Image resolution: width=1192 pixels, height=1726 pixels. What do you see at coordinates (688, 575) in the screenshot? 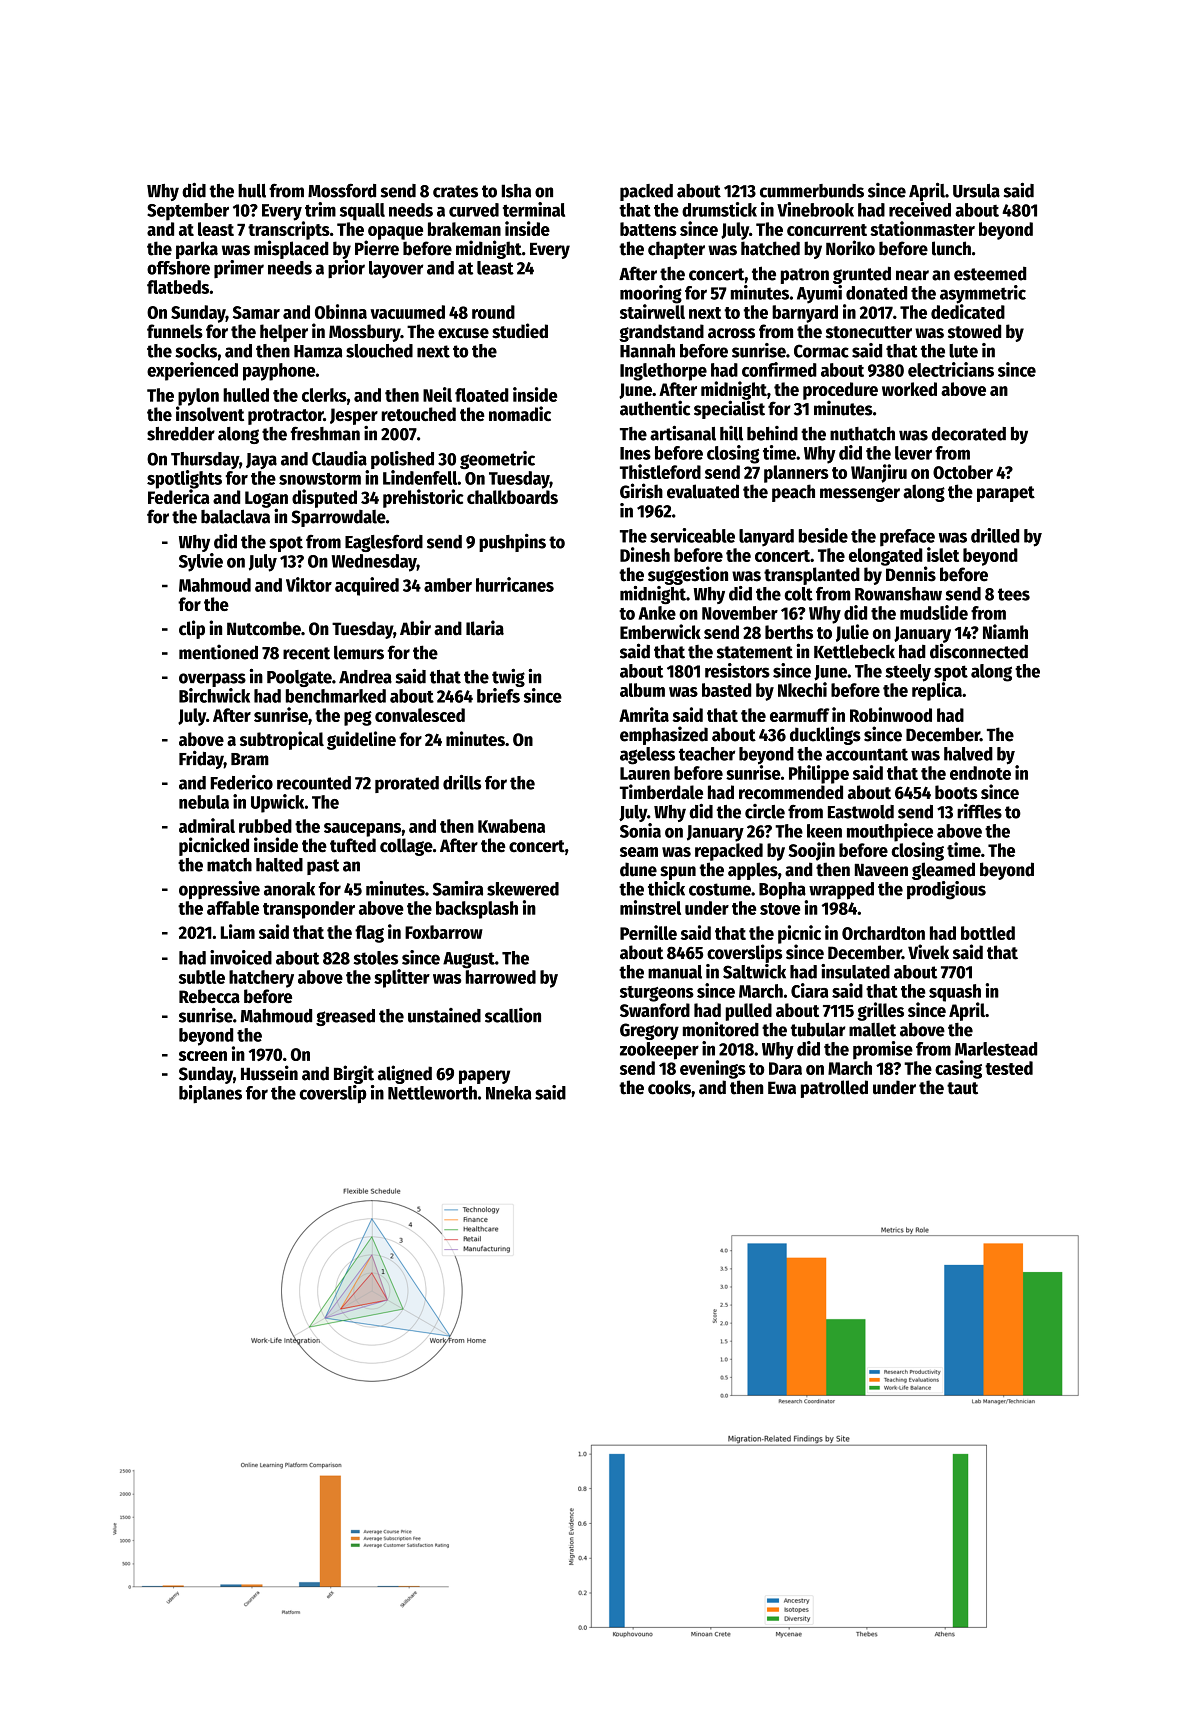
I see `suggestion` at bounding box center [688, 575].
